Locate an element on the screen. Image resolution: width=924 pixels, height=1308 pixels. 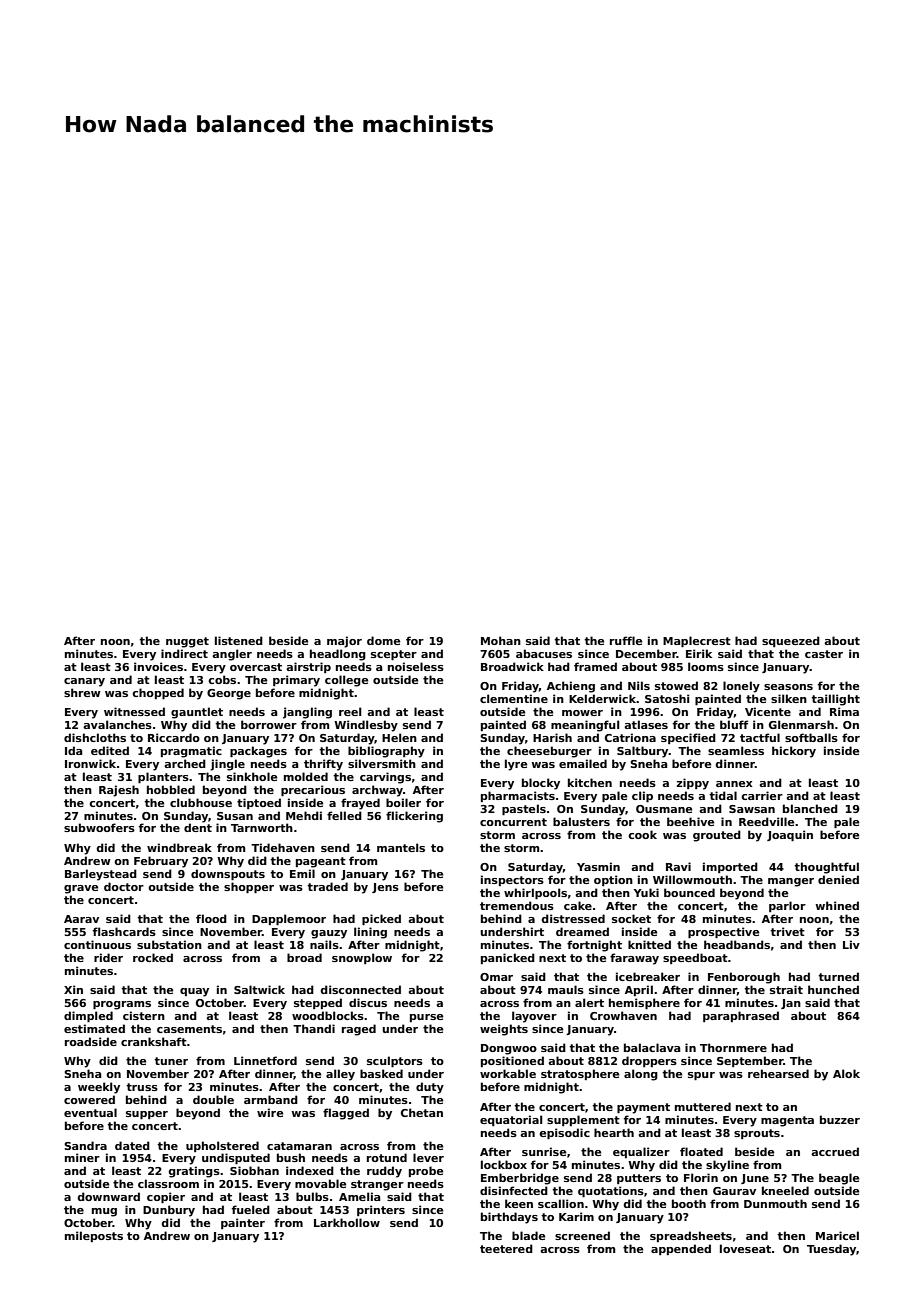
beagle is located at coordinates (839, 1179).
